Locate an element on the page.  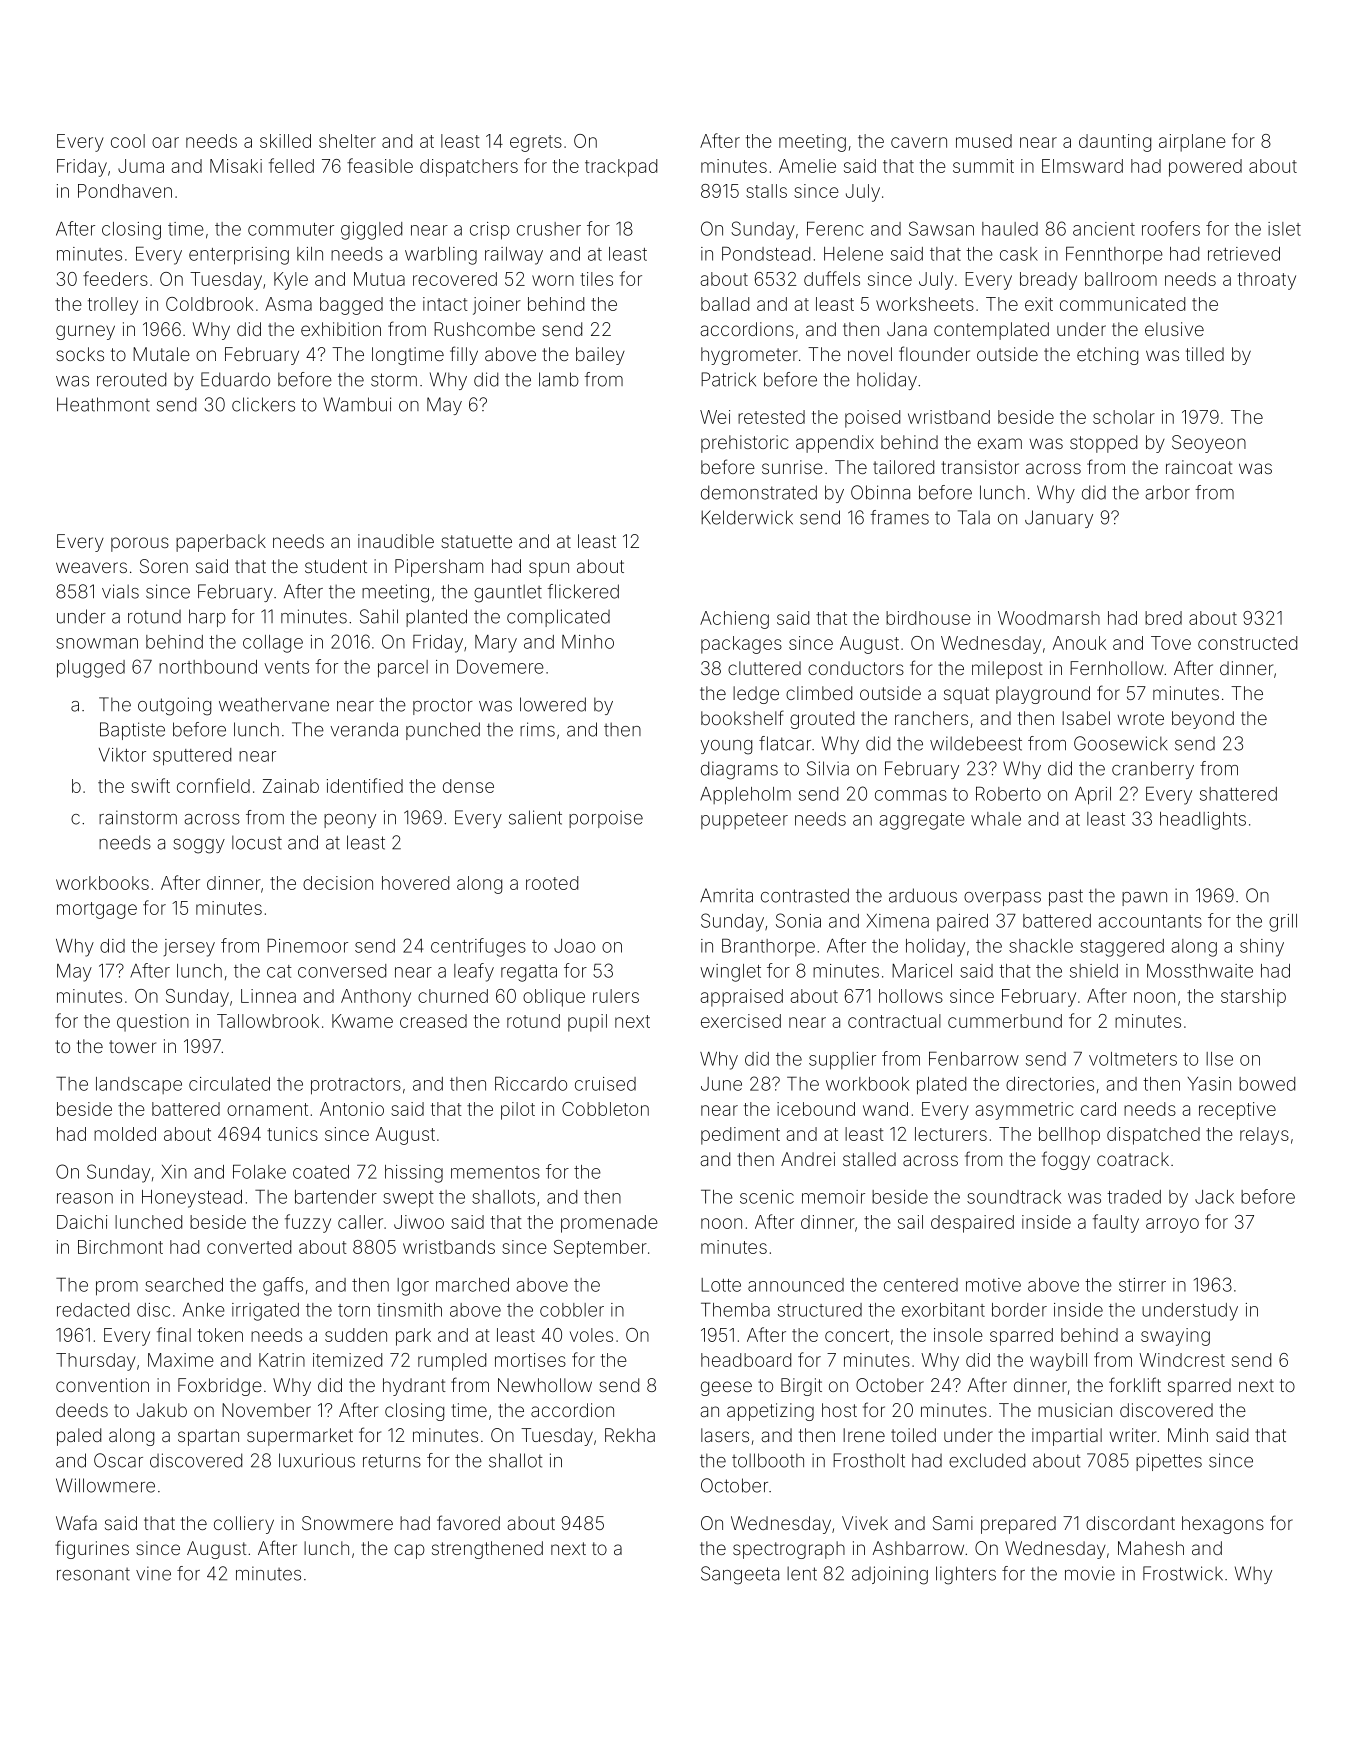
skilled is located at coordinates (285, 141).
